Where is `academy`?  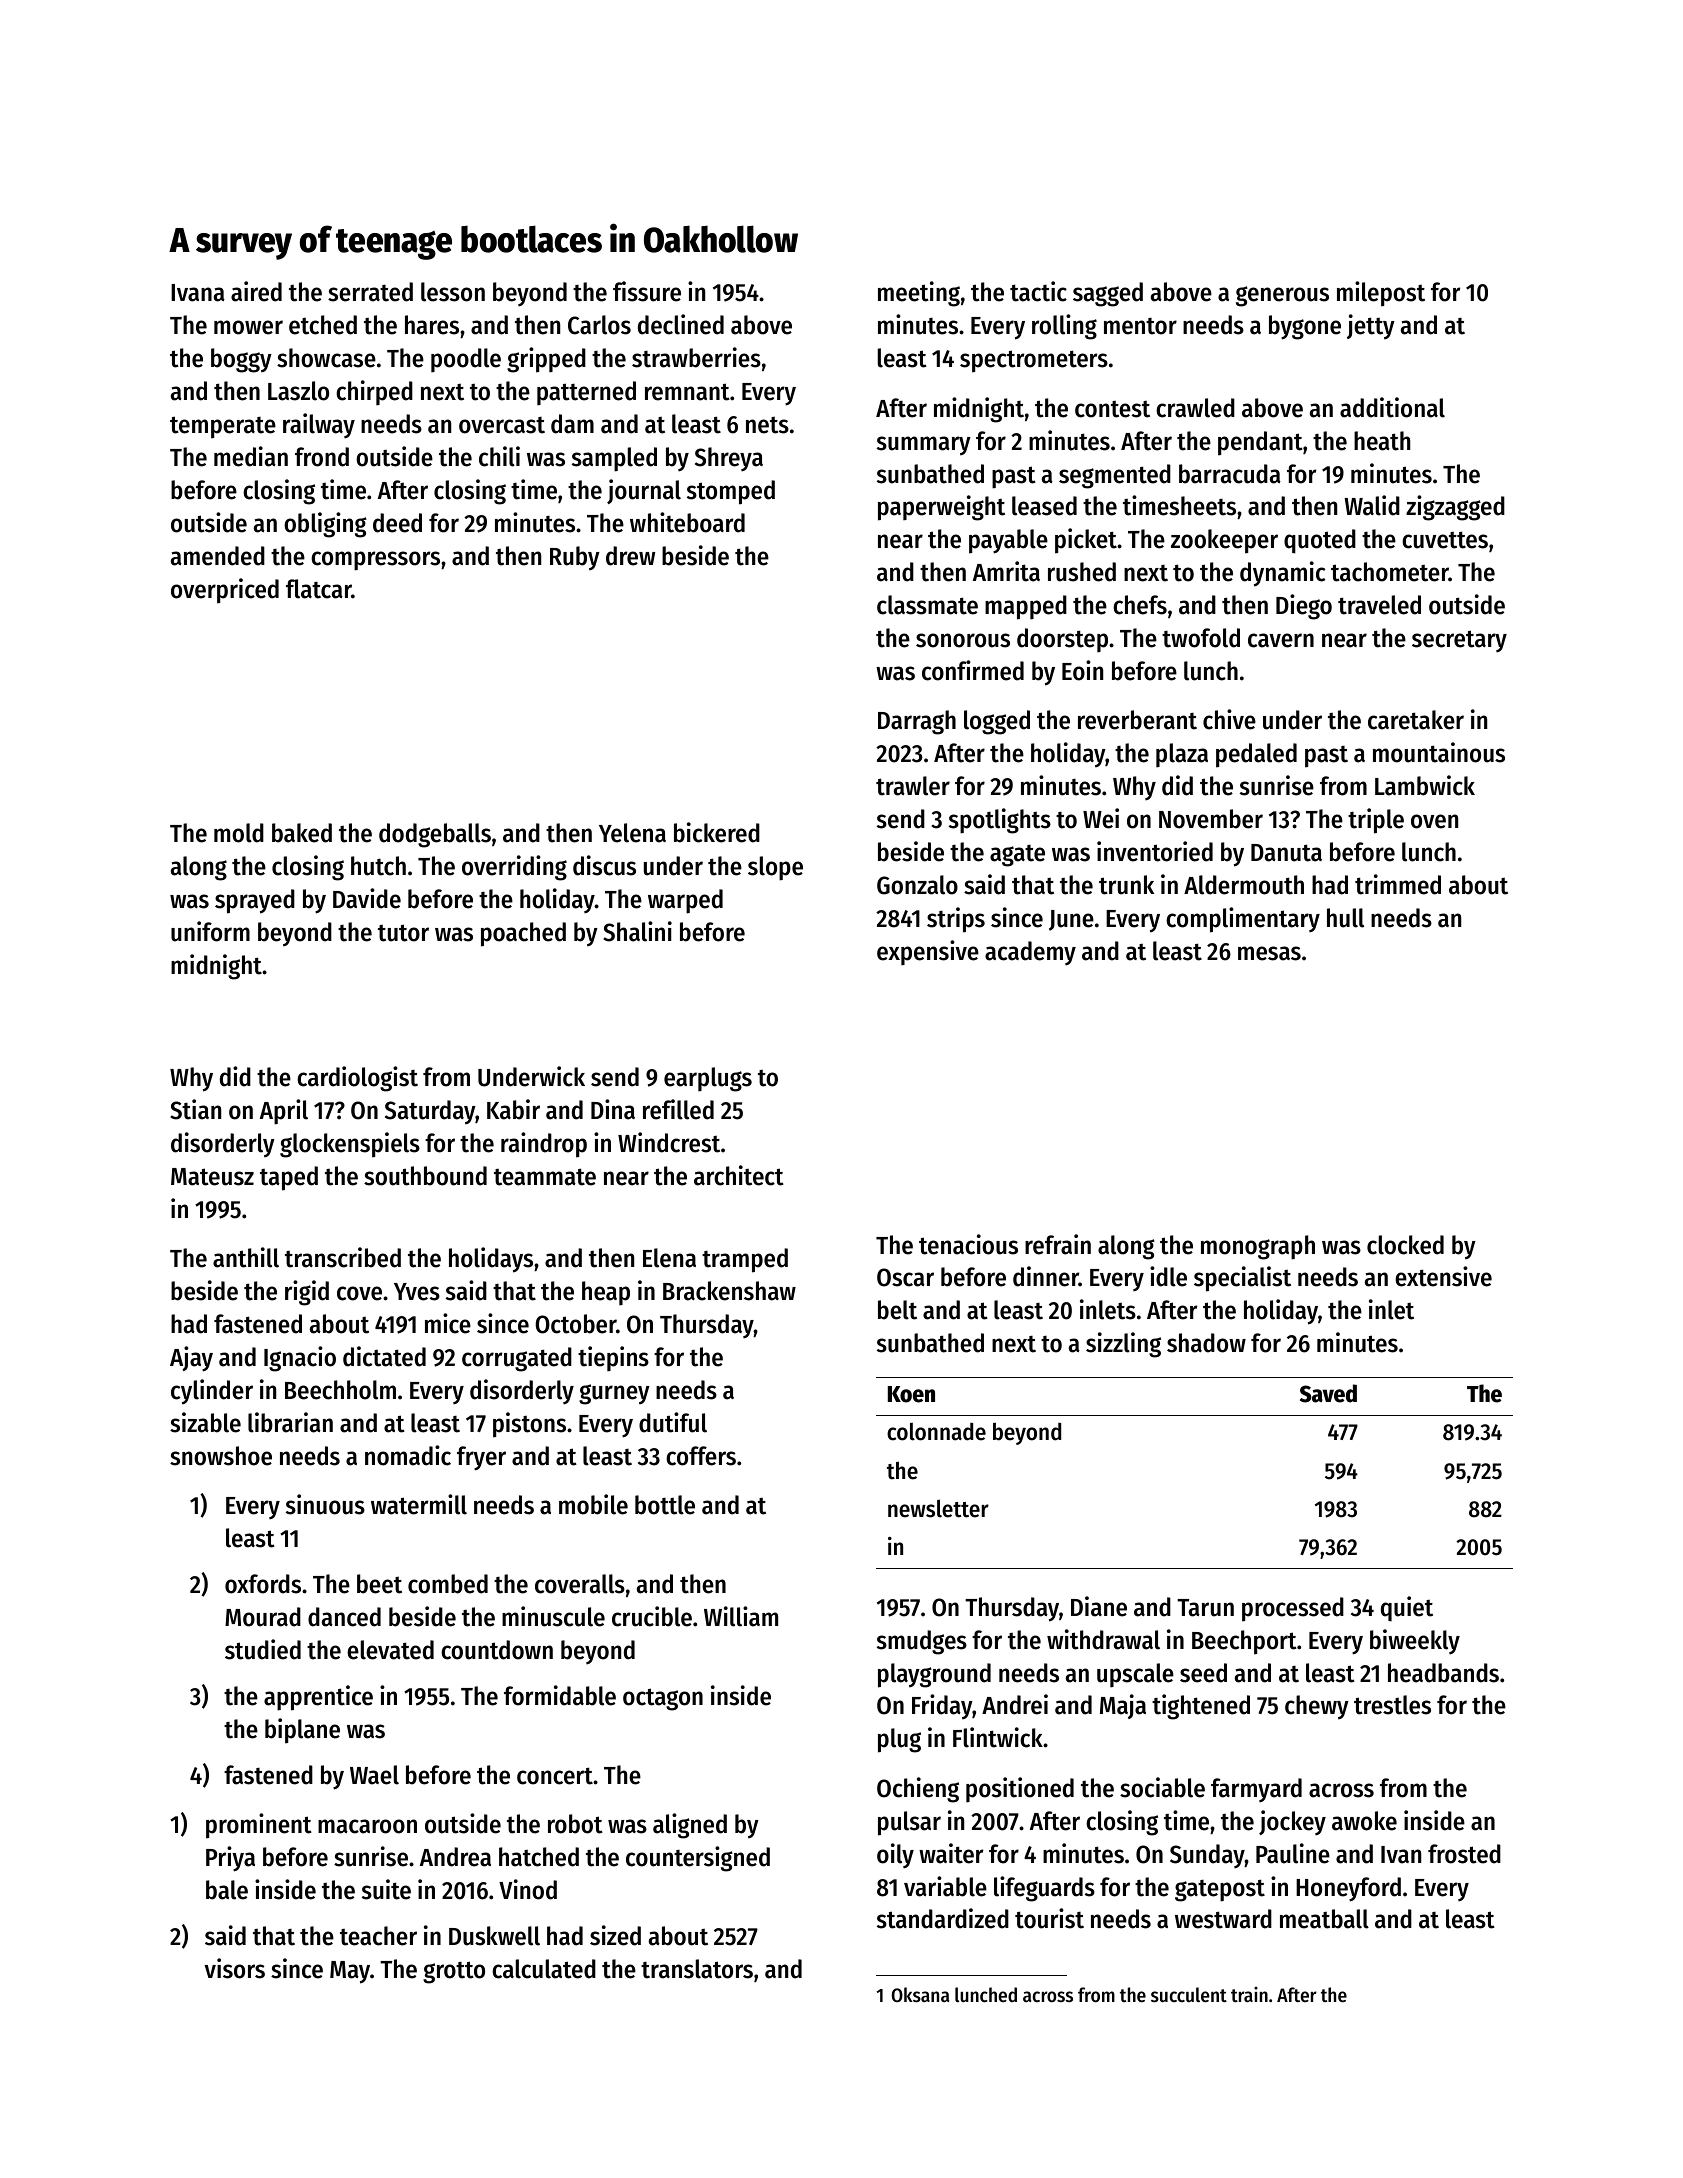
academy is located at coordinates (1030, 953).
